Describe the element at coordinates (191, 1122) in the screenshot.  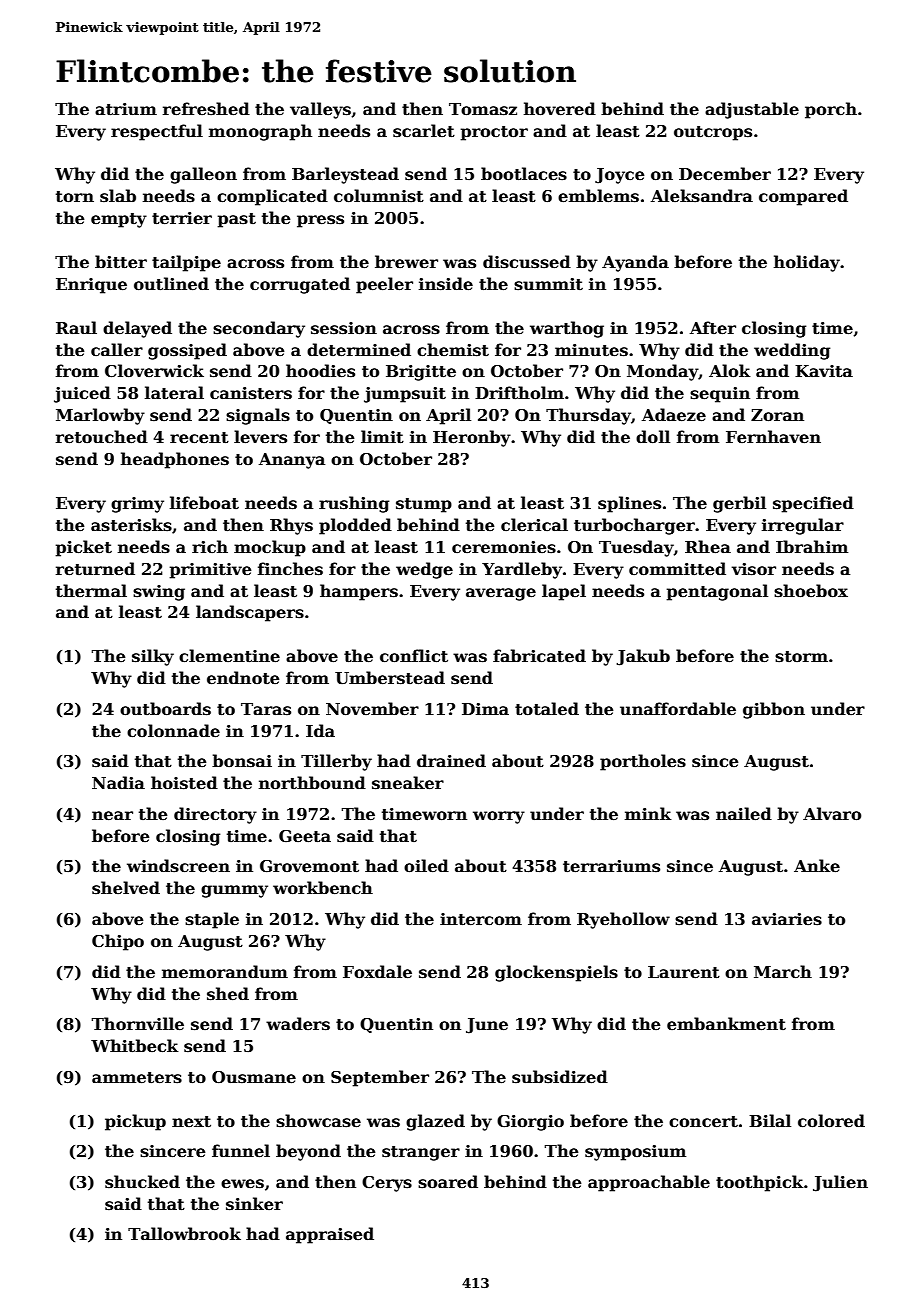
I see `next` at that location.
